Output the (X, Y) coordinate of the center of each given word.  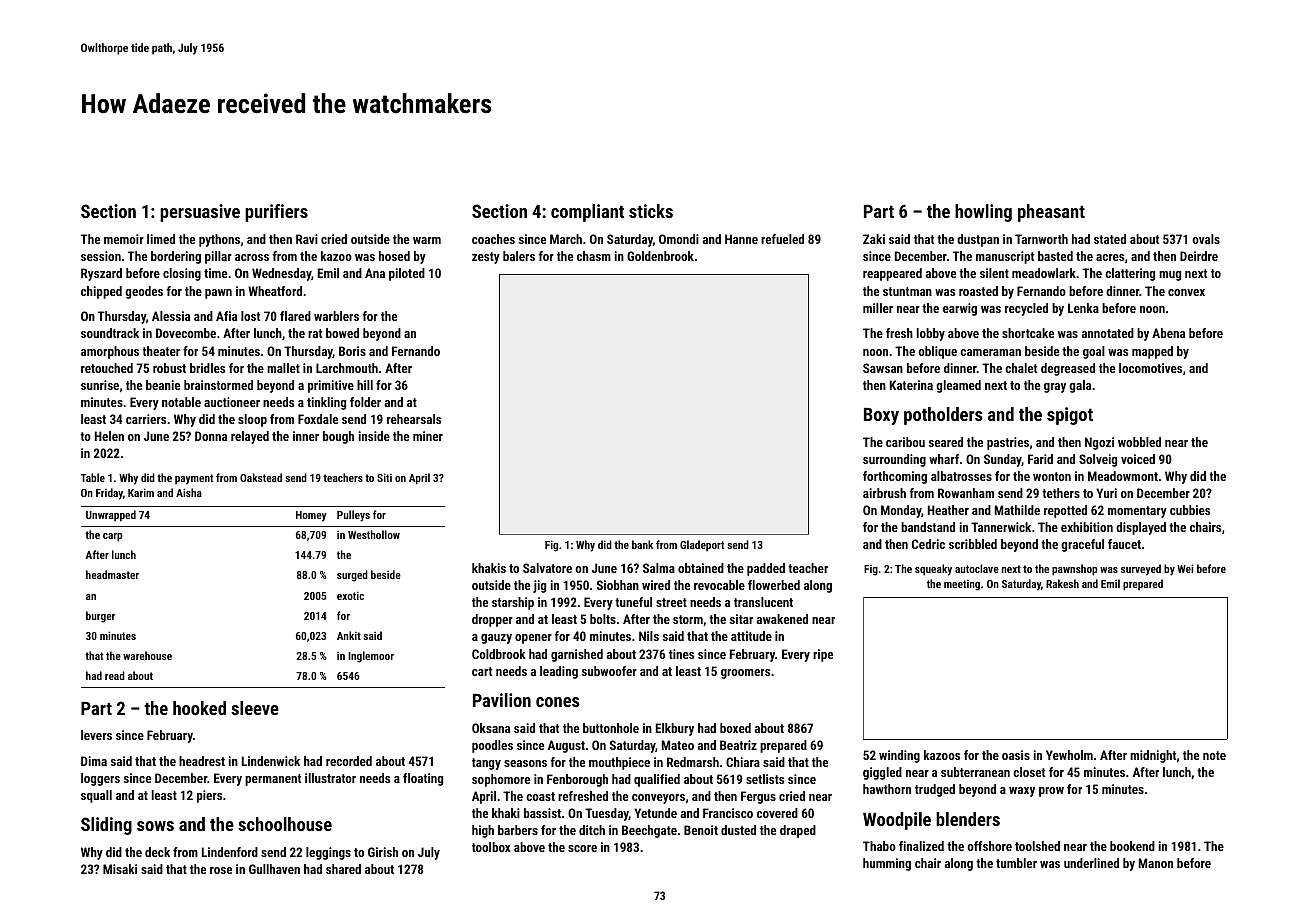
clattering (1130, 274)
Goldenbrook (660, 256)
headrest (202, 761)
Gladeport (702, 546)
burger (100, 617)
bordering (176, 257)
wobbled (1139, 442)
